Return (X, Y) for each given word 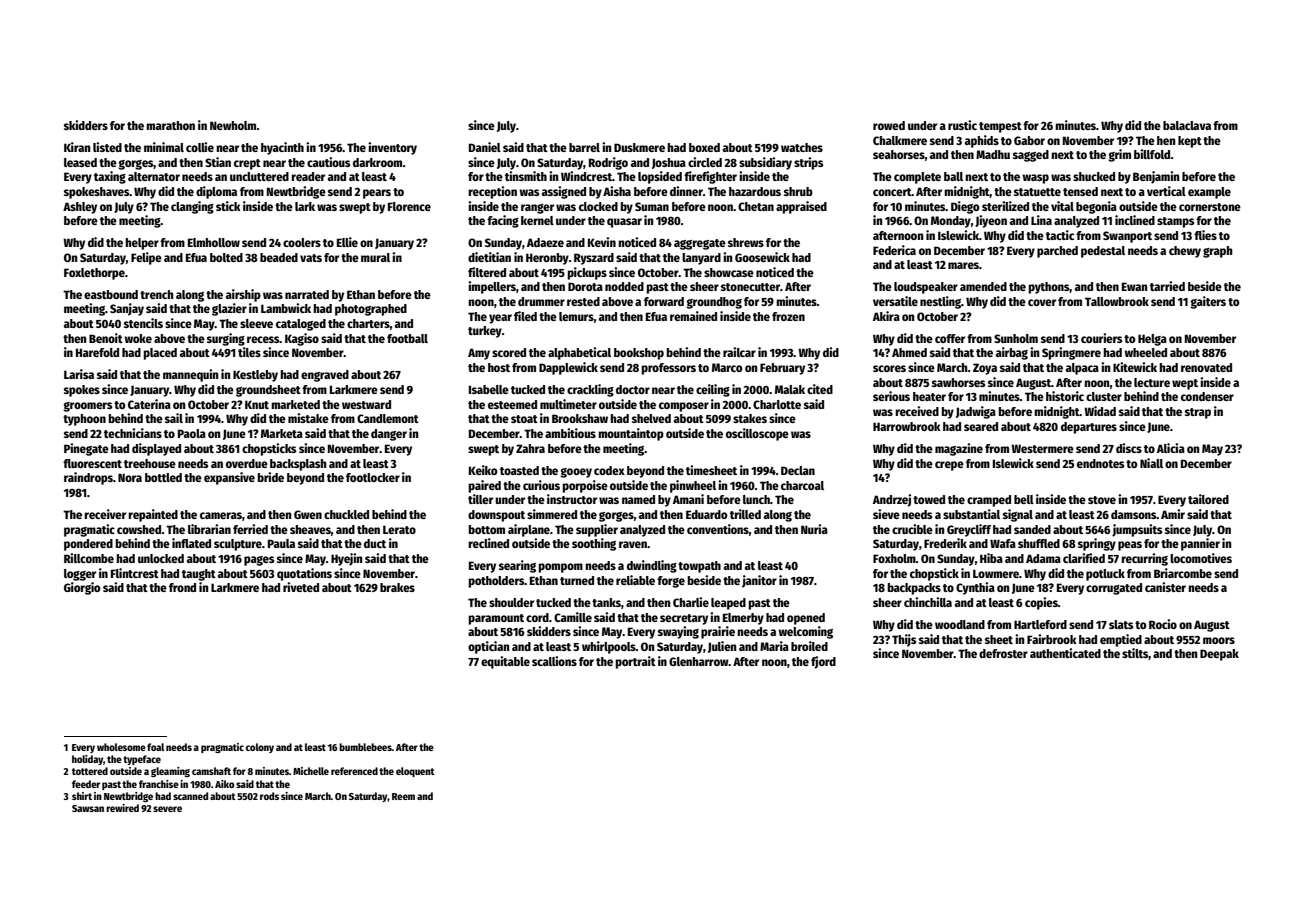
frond (182, 587)
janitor (759, 581)
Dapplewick (568, 368)
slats (1121, 624)
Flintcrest (135, 573)
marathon (170, 125)
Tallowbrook (1117, 301)
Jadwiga (976, 412)
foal (155, 747)
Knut (257, 404)
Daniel (485, 147)
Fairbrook (1052, 639)
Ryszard (594, 259)
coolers (302, 242)
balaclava (1187, 125)
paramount (496, 619)
